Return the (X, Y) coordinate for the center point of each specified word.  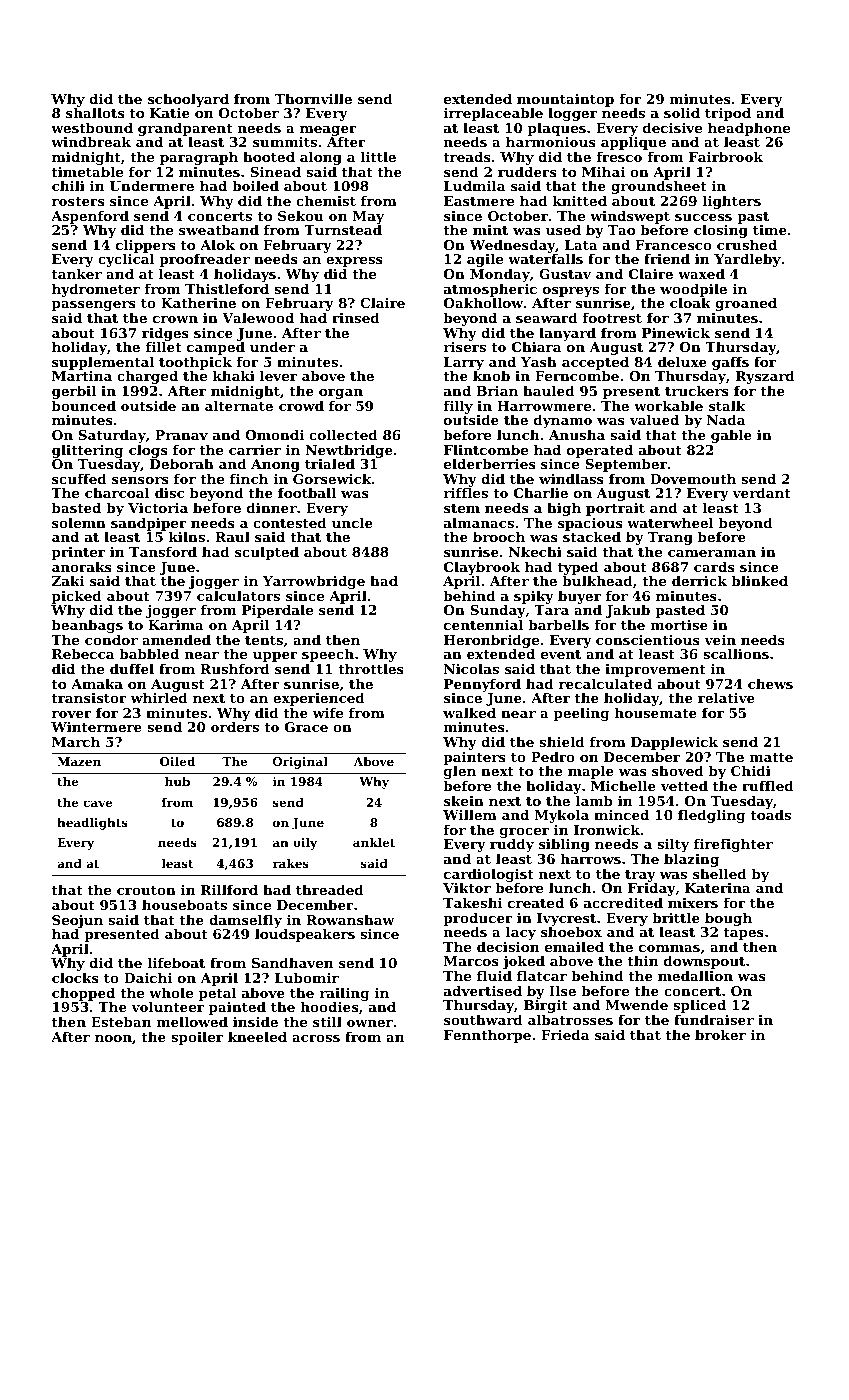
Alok (217, 244)
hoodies (329, 1007)
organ (341, 394)
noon (113, 1038)
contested (290, 522)
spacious (590, 525)
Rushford (235, 668)
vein (720, 640)
